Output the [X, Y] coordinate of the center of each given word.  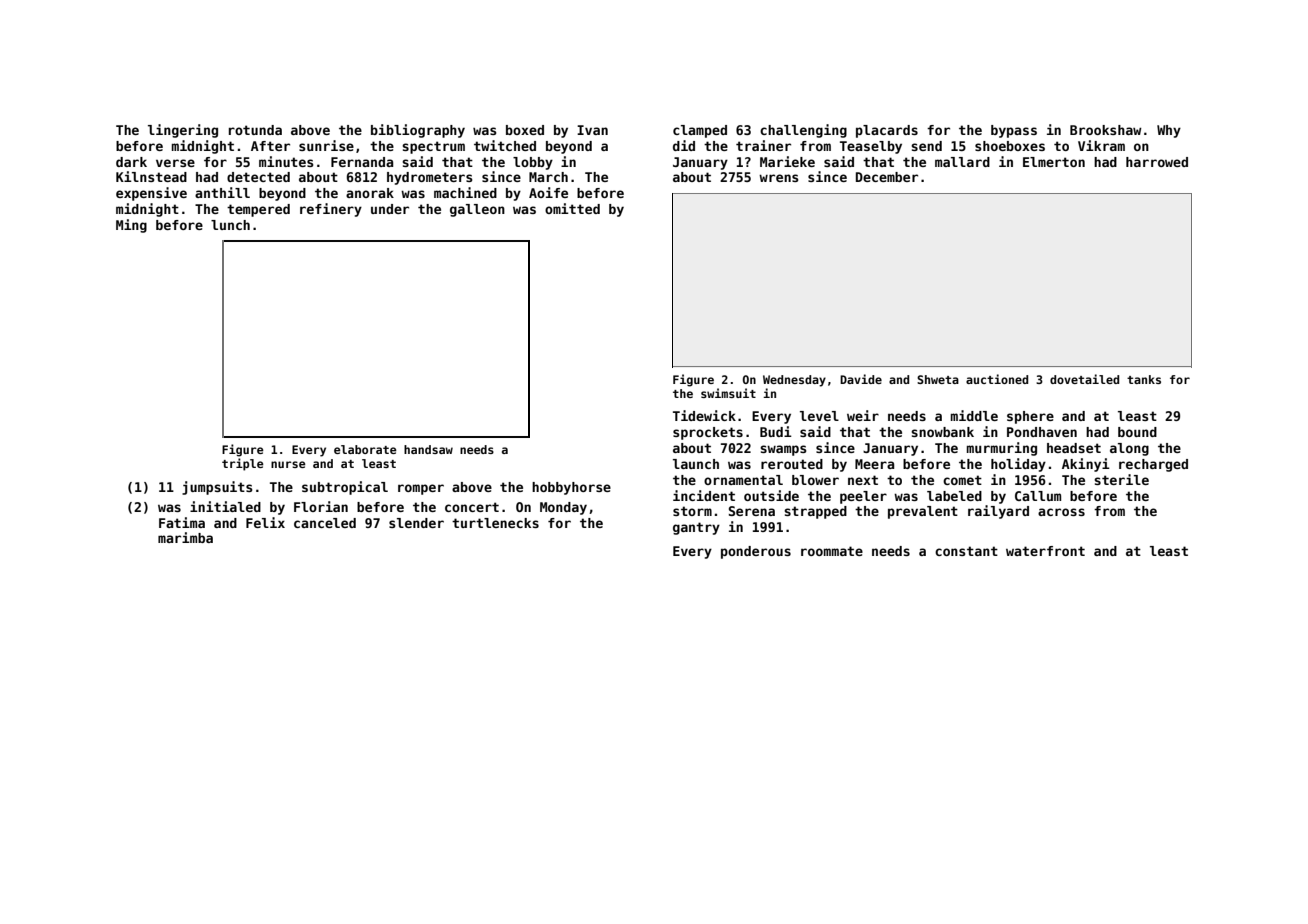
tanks [1144, 379]
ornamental [743, 480]
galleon [477, 210]
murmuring [1002, 449]
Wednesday [794, 381]
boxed [525, 130]
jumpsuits [217, 488]
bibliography [418, 131]
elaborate [365, 449]
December [887, 177]
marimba [185, 537]
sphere [1030, 417]
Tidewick [704, 415]
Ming [131, 226]
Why [1169, 131]
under [390, 209]
